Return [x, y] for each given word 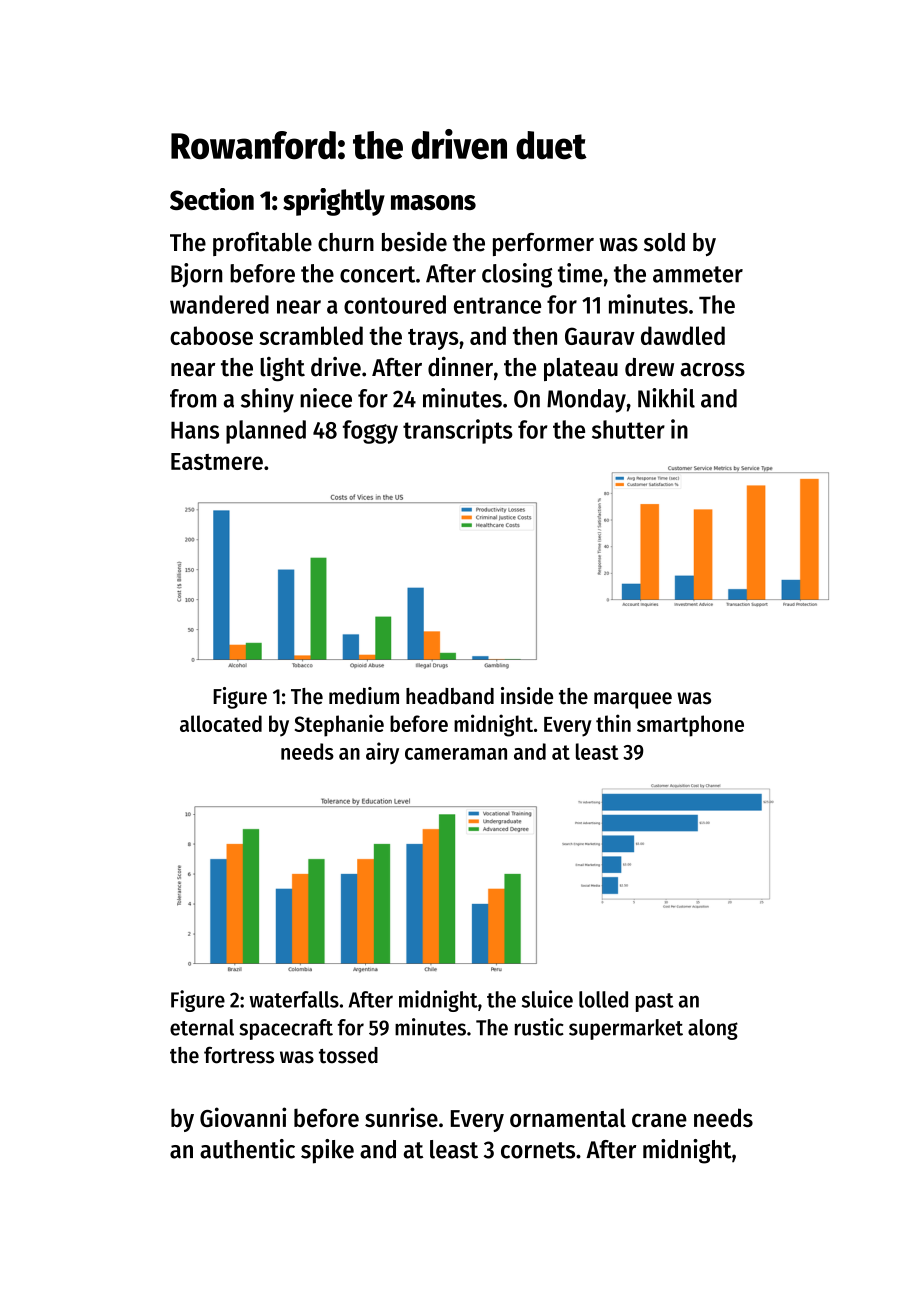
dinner [460, 367]
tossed [348, 1055]
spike [327, 1151]
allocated [221, 723]
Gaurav [600, 336]
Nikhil [666, 398]
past [655, 1002]
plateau [581, 369]
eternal [202, 1027]
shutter [628, 429]
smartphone [690, 726]
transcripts [458, 431]
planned [266, 432]
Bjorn [196, 275]
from [193, 398]
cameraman [456, 754]
